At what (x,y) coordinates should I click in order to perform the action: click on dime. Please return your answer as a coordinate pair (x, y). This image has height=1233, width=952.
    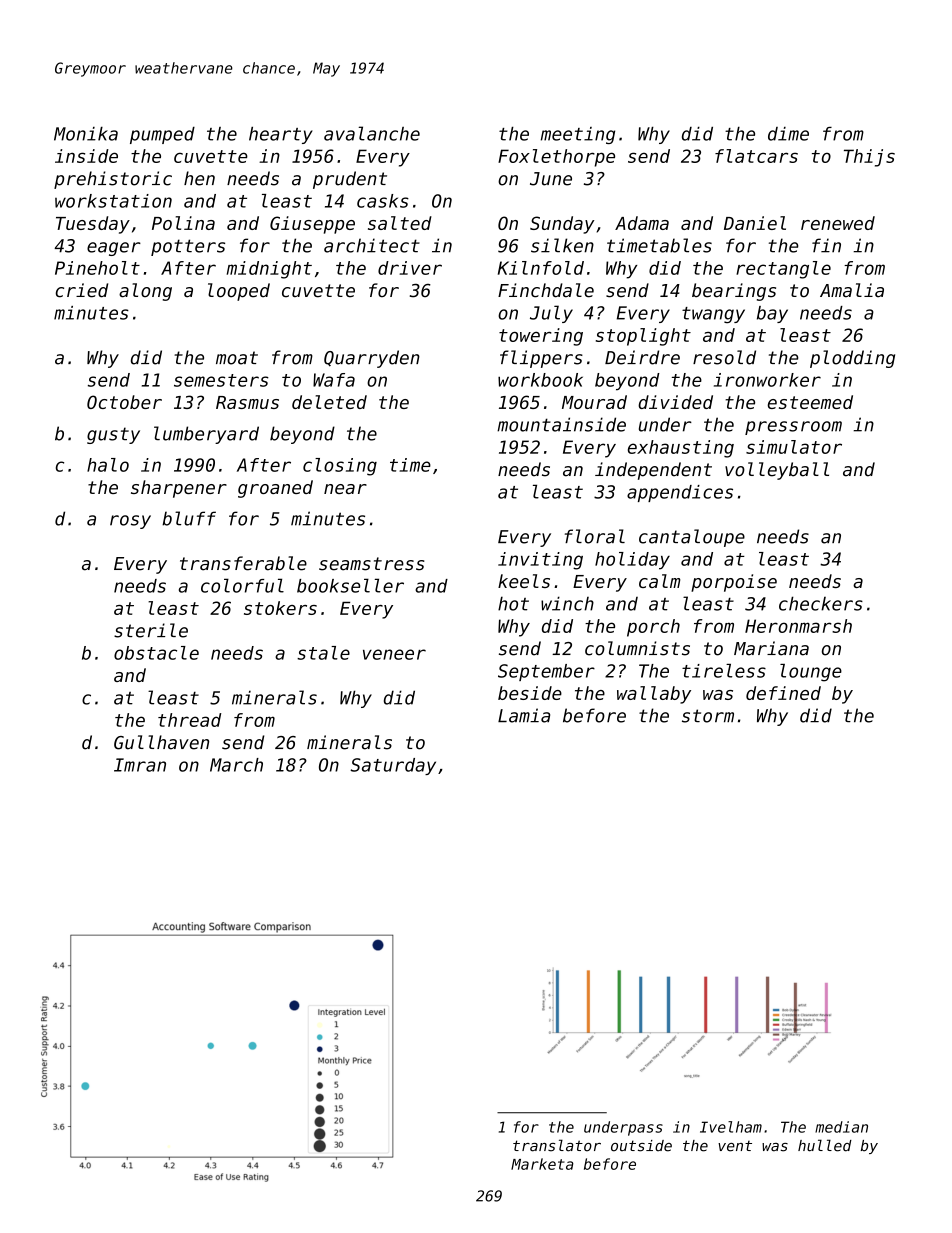
    Looking at the image, I should click on (788, 134).
